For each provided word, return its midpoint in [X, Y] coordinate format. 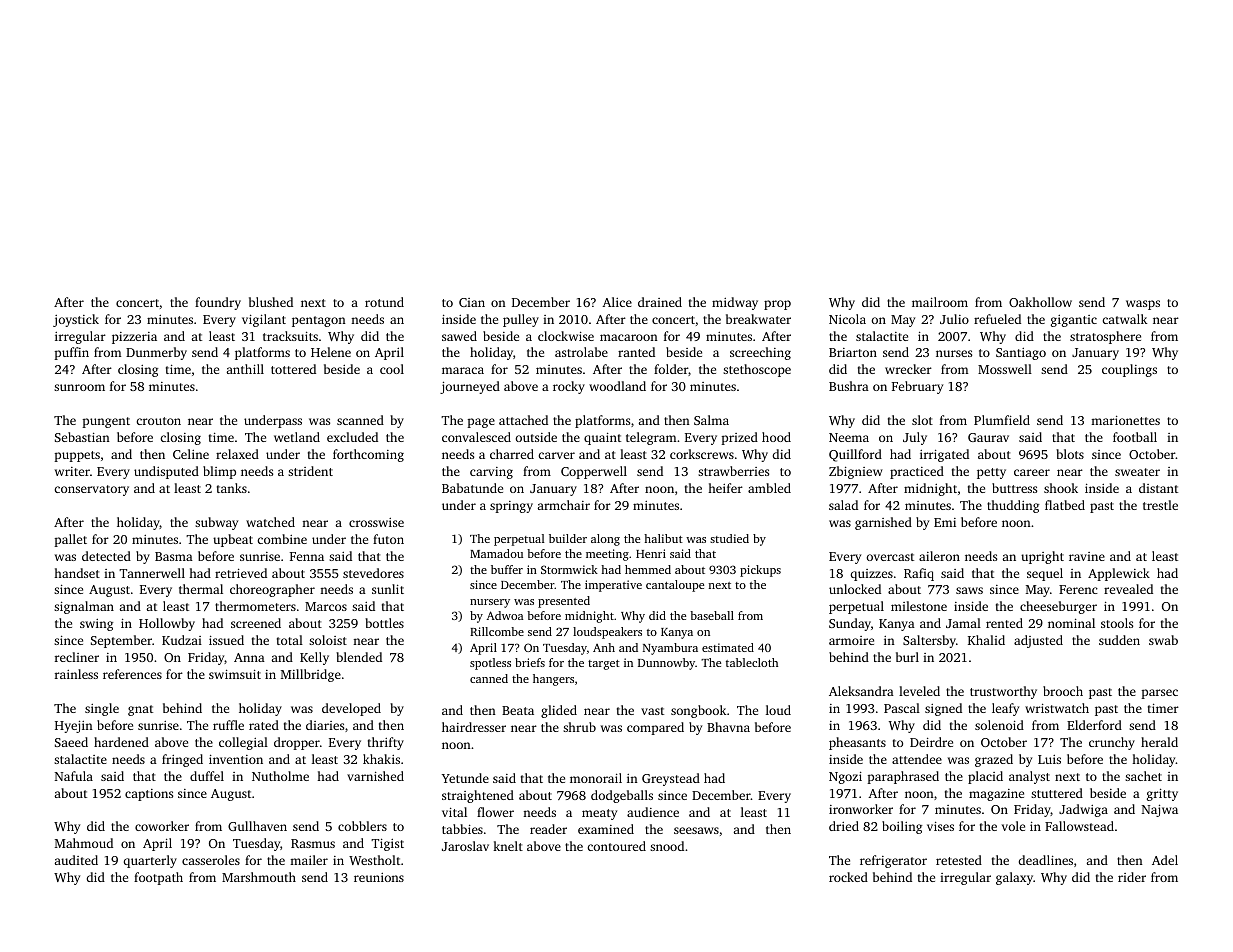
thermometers [255, 606]
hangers [553, 680]
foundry [218, 303]
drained [660, 302]
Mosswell [1005, 369]
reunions [379, 877]
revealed [1128, 589]
